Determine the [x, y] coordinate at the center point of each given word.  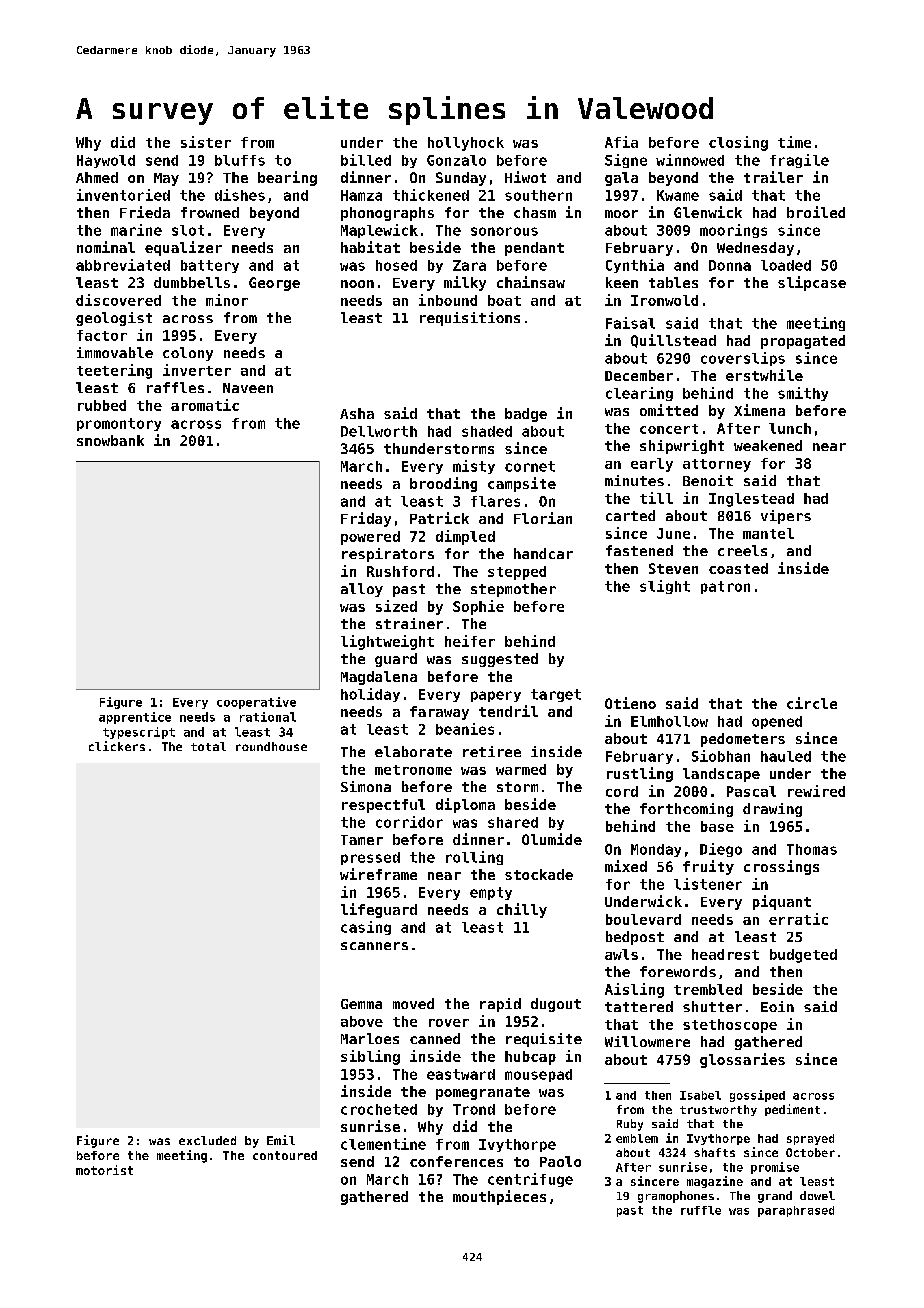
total [208, 746]
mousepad [538, 1075]
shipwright [682, 447]
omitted [669, 410]
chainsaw [531, 282]
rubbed [102, 405]
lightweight [387, 642]
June [673, 533]
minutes [634, 480]
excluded [207, 1140]
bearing [287, 178]
